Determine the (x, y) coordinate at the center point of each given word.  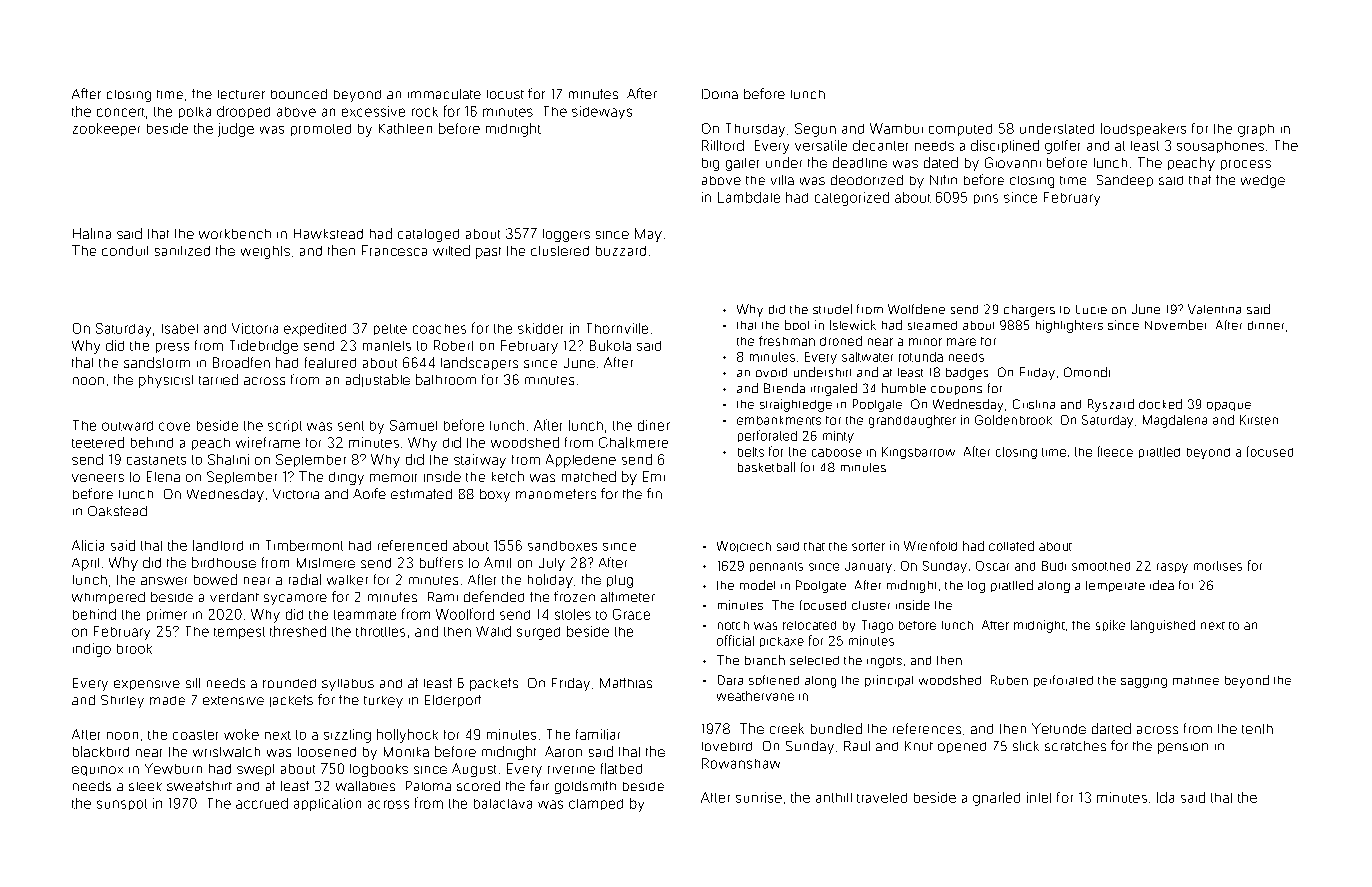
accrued (262, 803)
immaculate (444, 94)
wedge (1263, 181)
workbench (235, 234)
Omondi (1087, 372)
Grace (631, 614)
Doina (720, 94)
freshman (787, 341)
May (648, 235)
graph (1256, 130)
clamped (596, 804)
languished (1163, 626)
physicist (166, 381)
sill (193, 683)
